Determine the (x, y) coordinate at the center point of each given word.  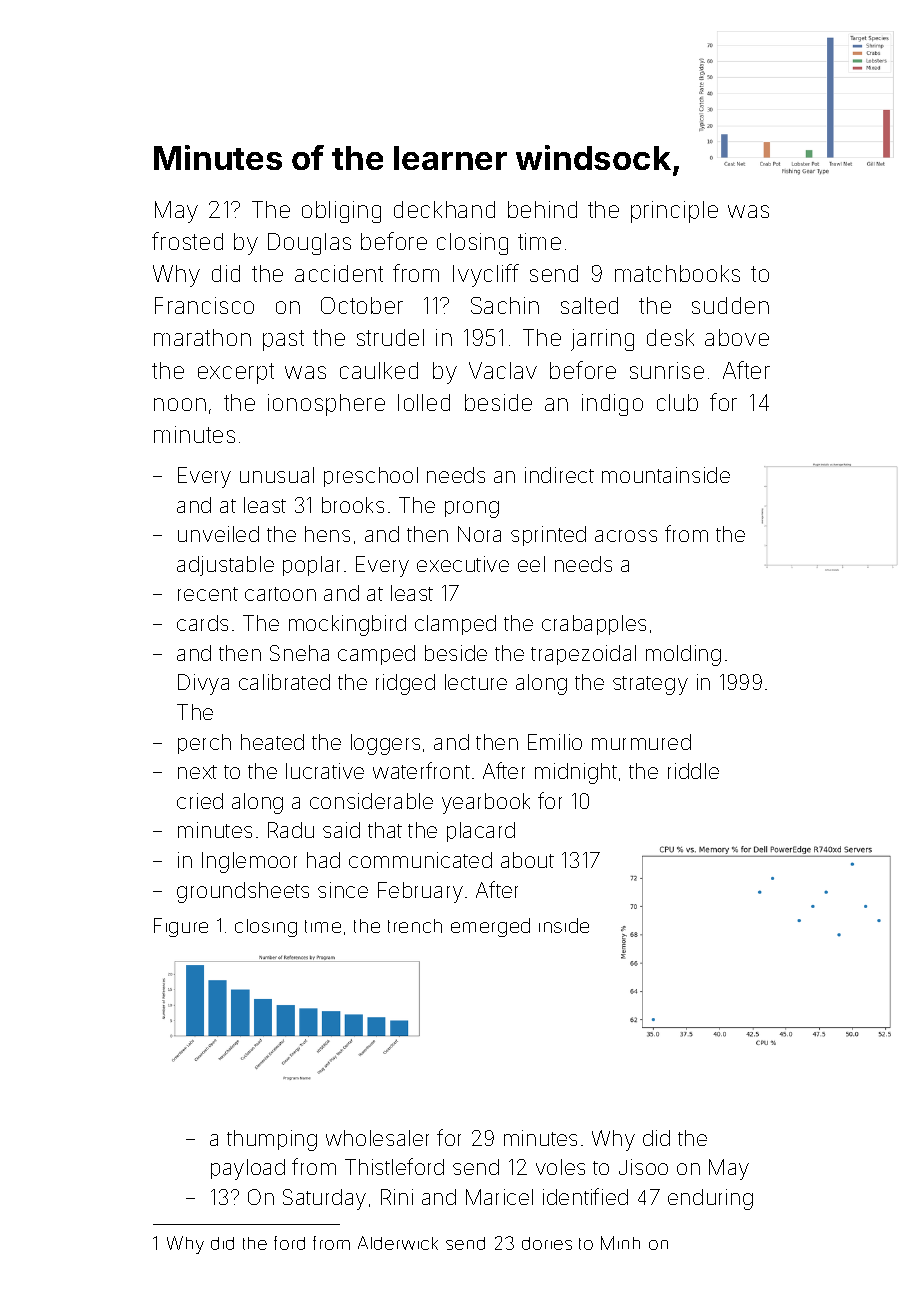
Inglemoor (249, 862)
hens (327, 534)
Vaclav (503, 370)
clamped (455, 625)
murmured (641, 742)
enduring (710, 1199)
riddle (693, 771)
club (677, 402)
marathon (202, 337)
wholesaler (377, 1138)
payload (248, 1169)
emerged (490, 927)
